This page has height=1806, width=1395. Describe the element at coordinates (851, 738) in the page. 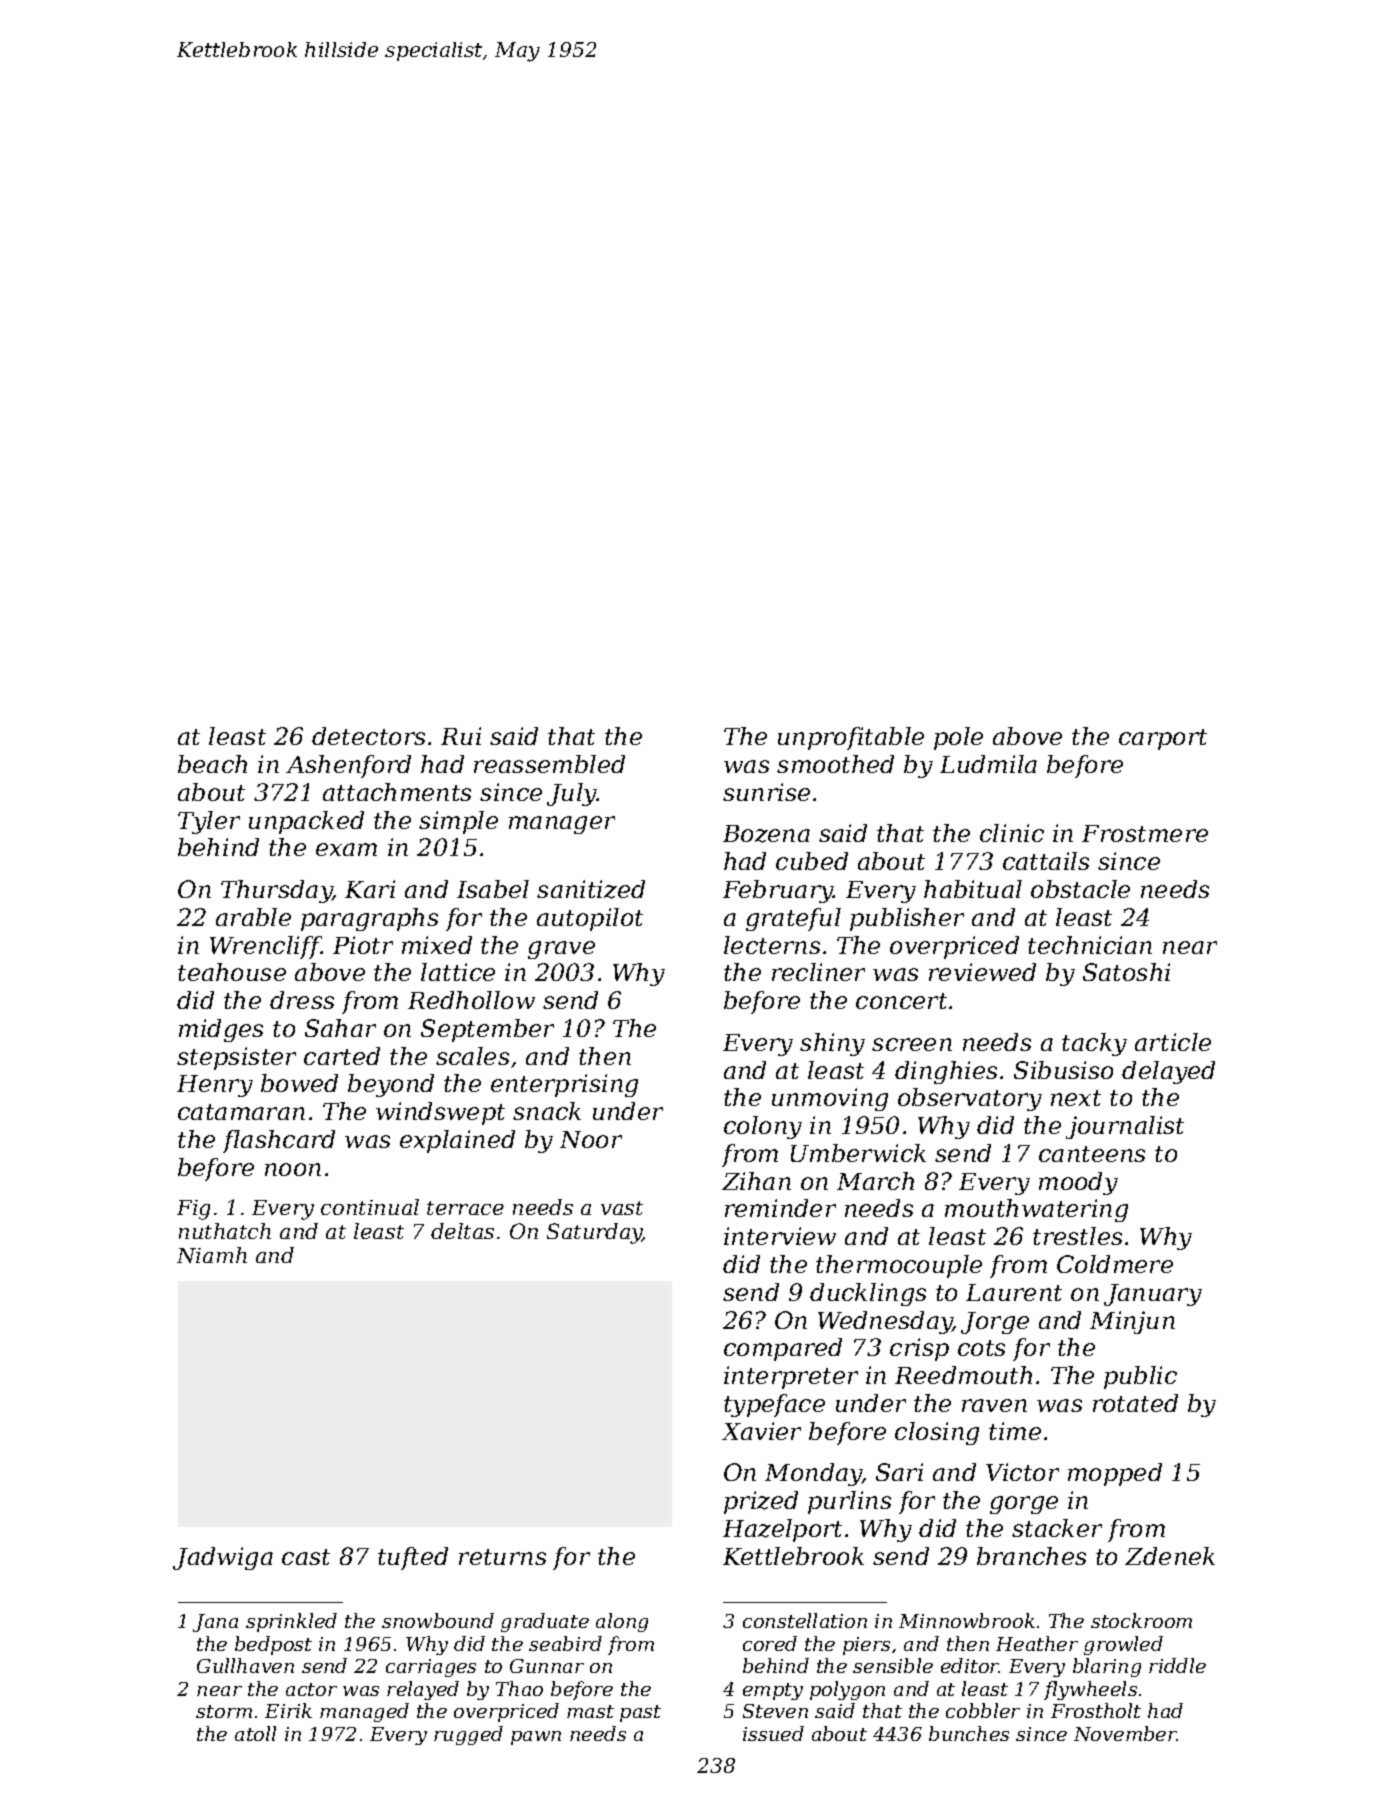

I see `unprofitable` at that location.
